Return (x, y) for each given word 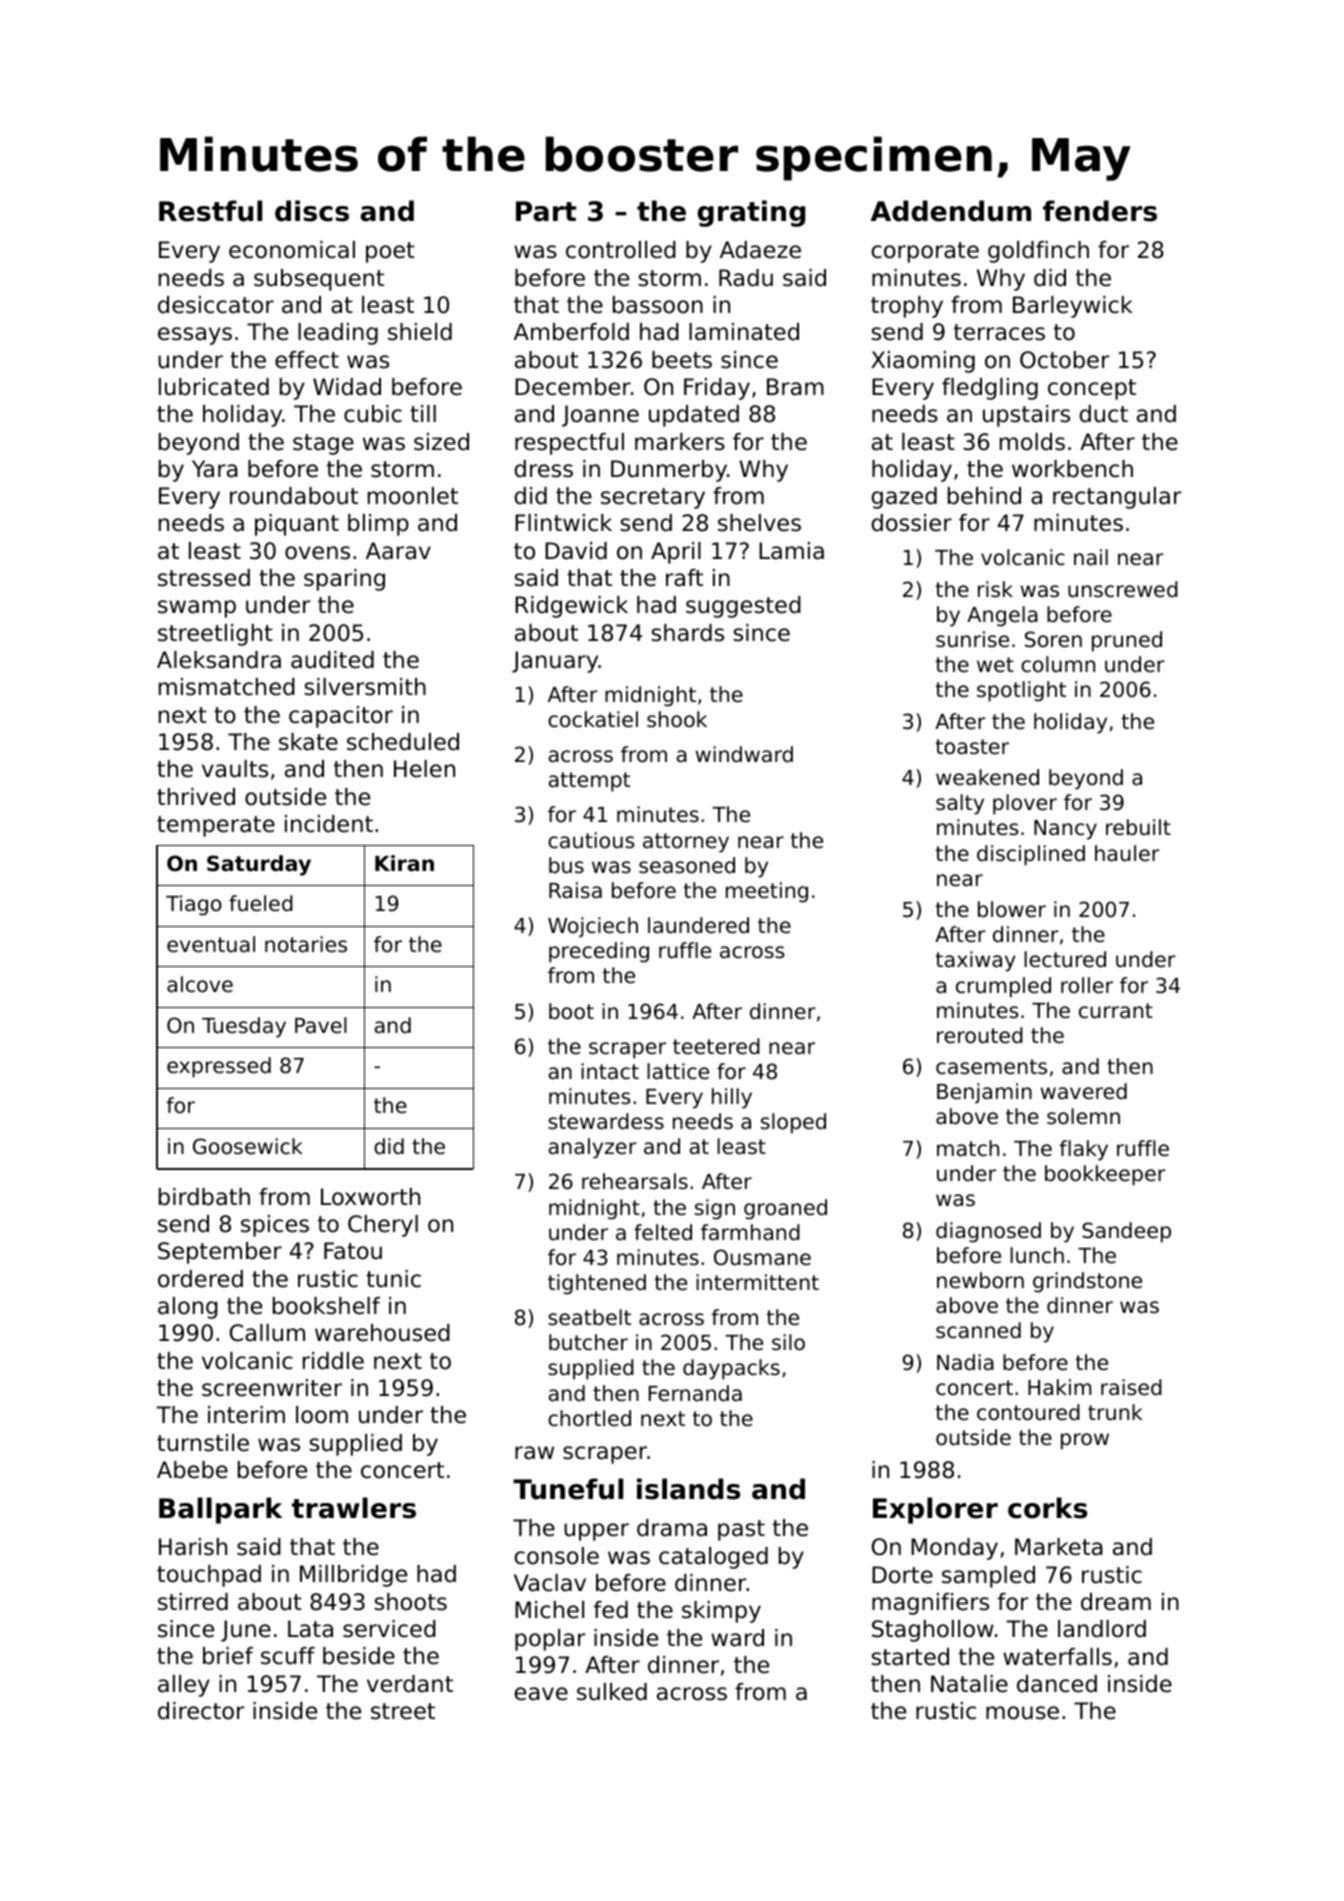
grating (751, 213)
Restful (210, 211)
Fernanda (695, 1393)
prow (1085, 1441)
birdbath (204, 1197)
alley (184, 1686)
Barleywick (1073, 307)
